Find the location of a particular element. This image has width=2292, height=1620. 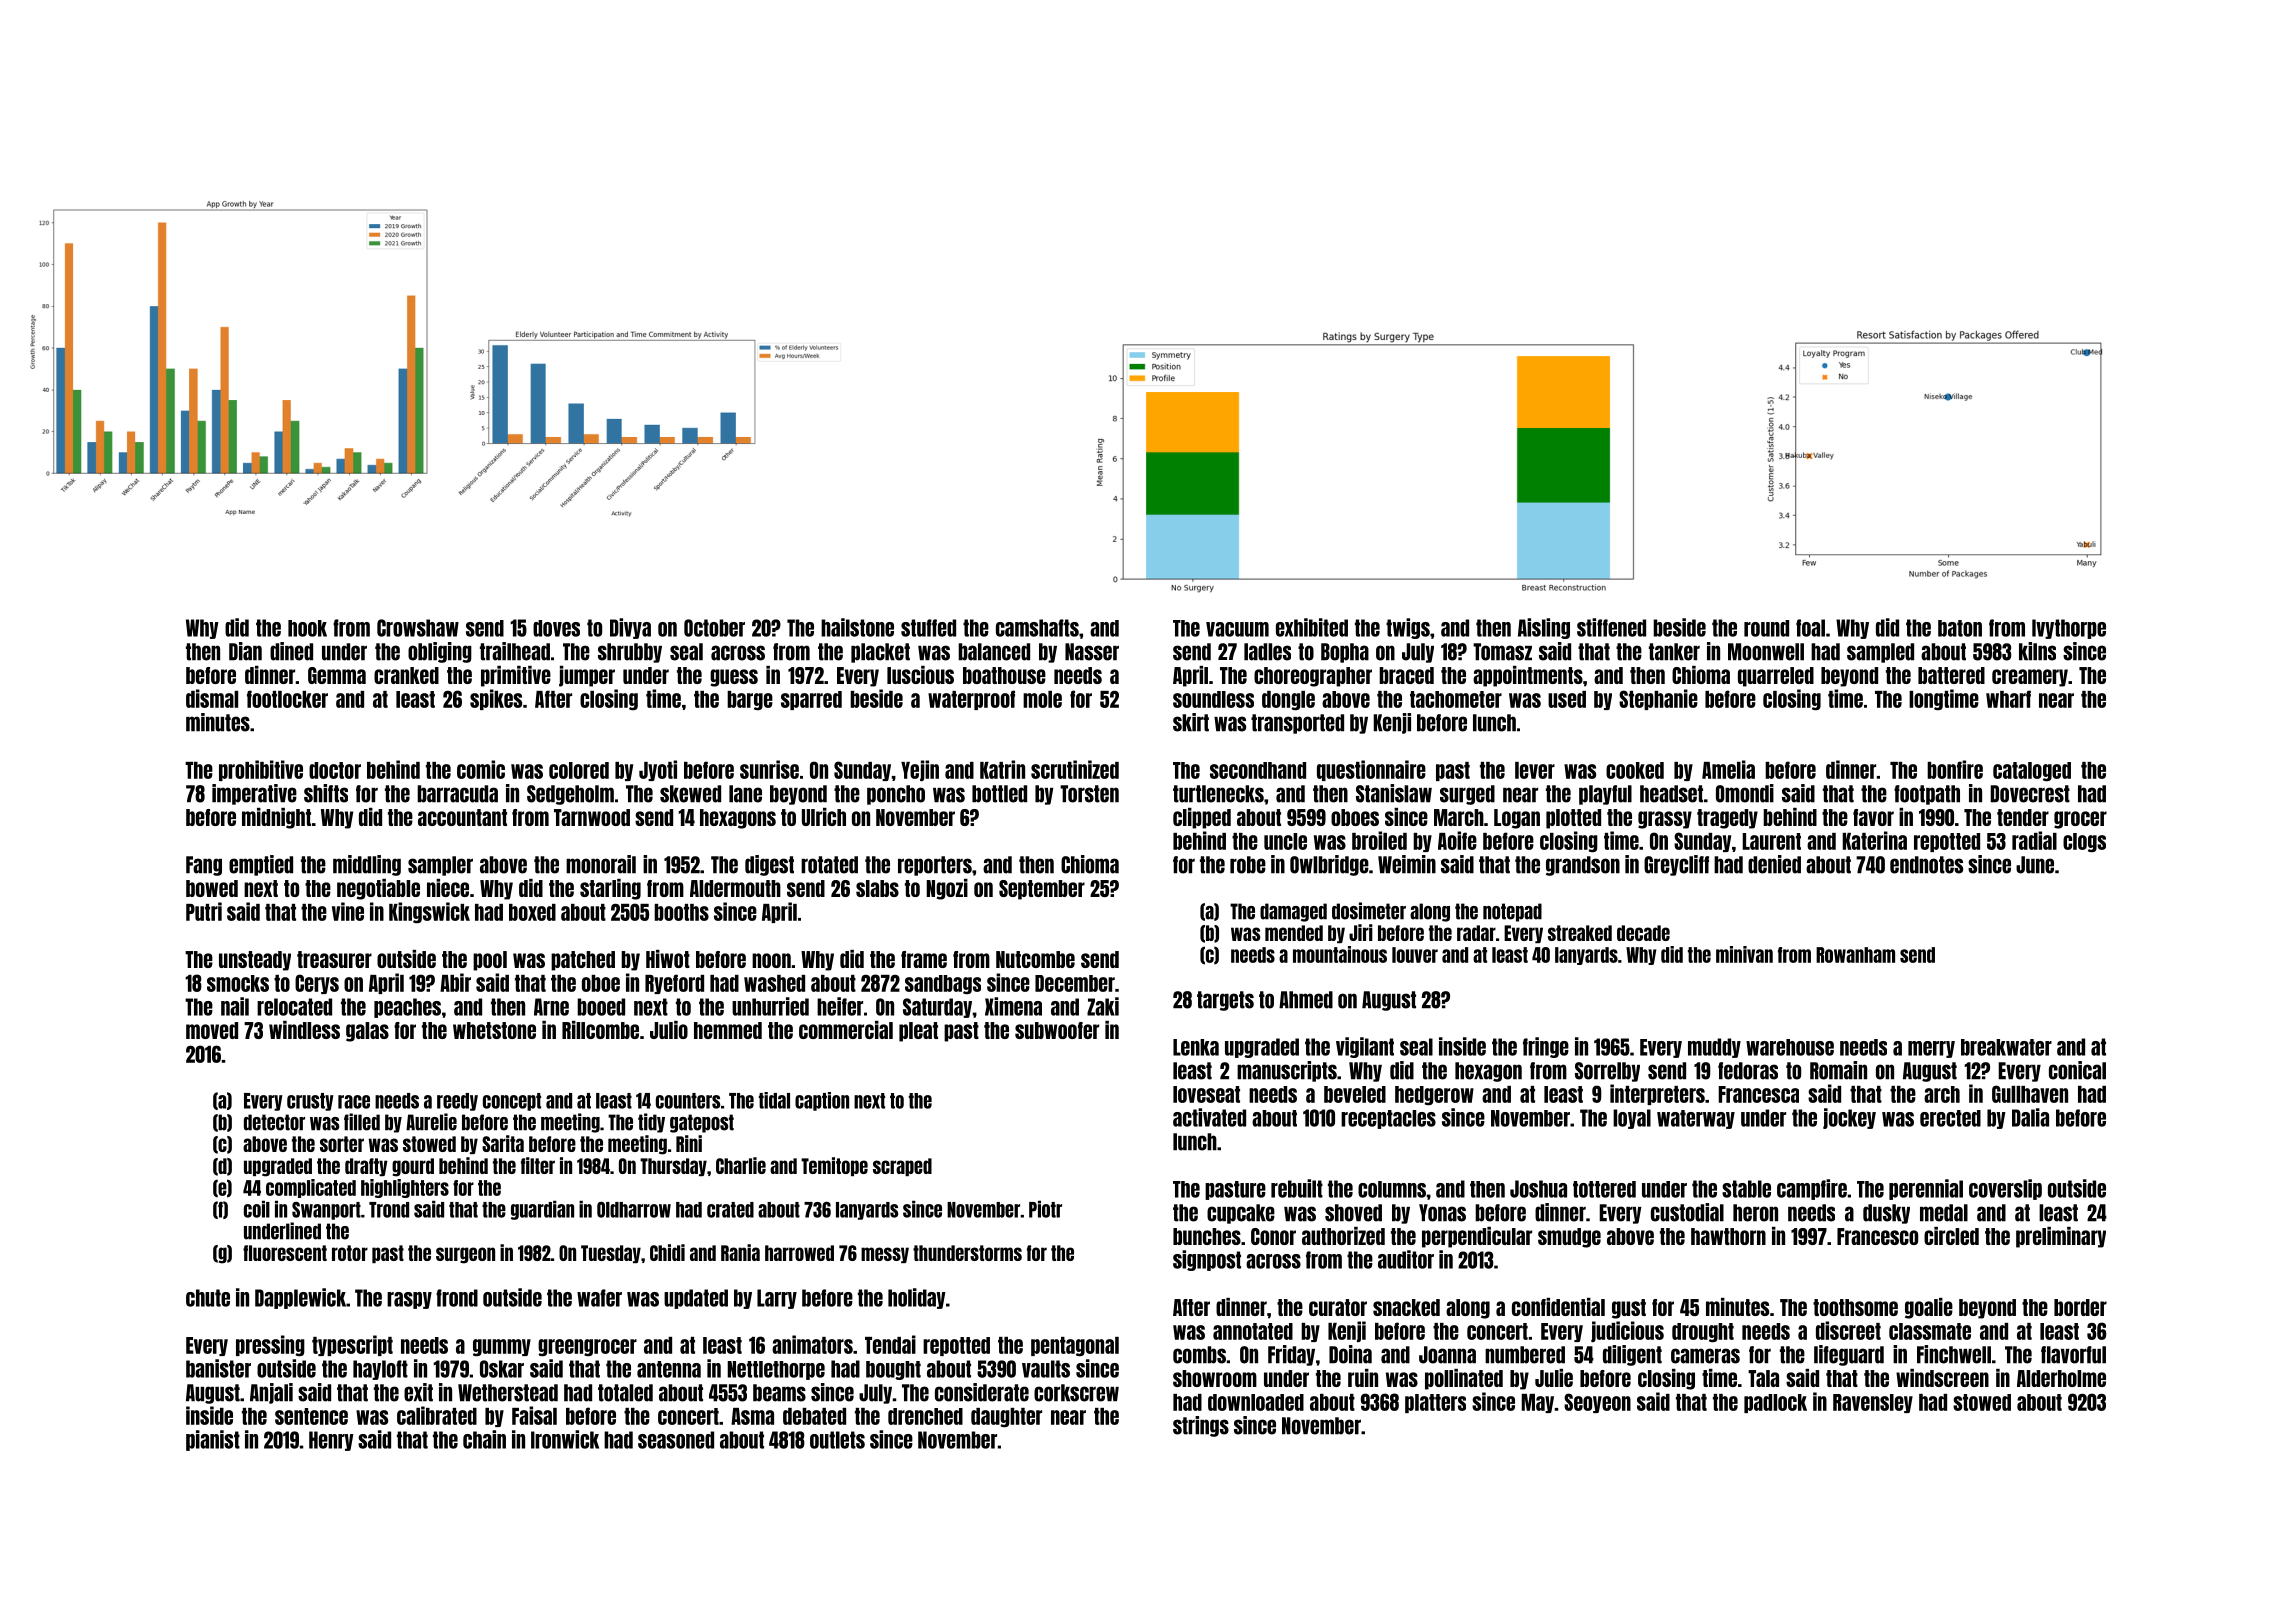

hook is located at coordinates (307, 628).
